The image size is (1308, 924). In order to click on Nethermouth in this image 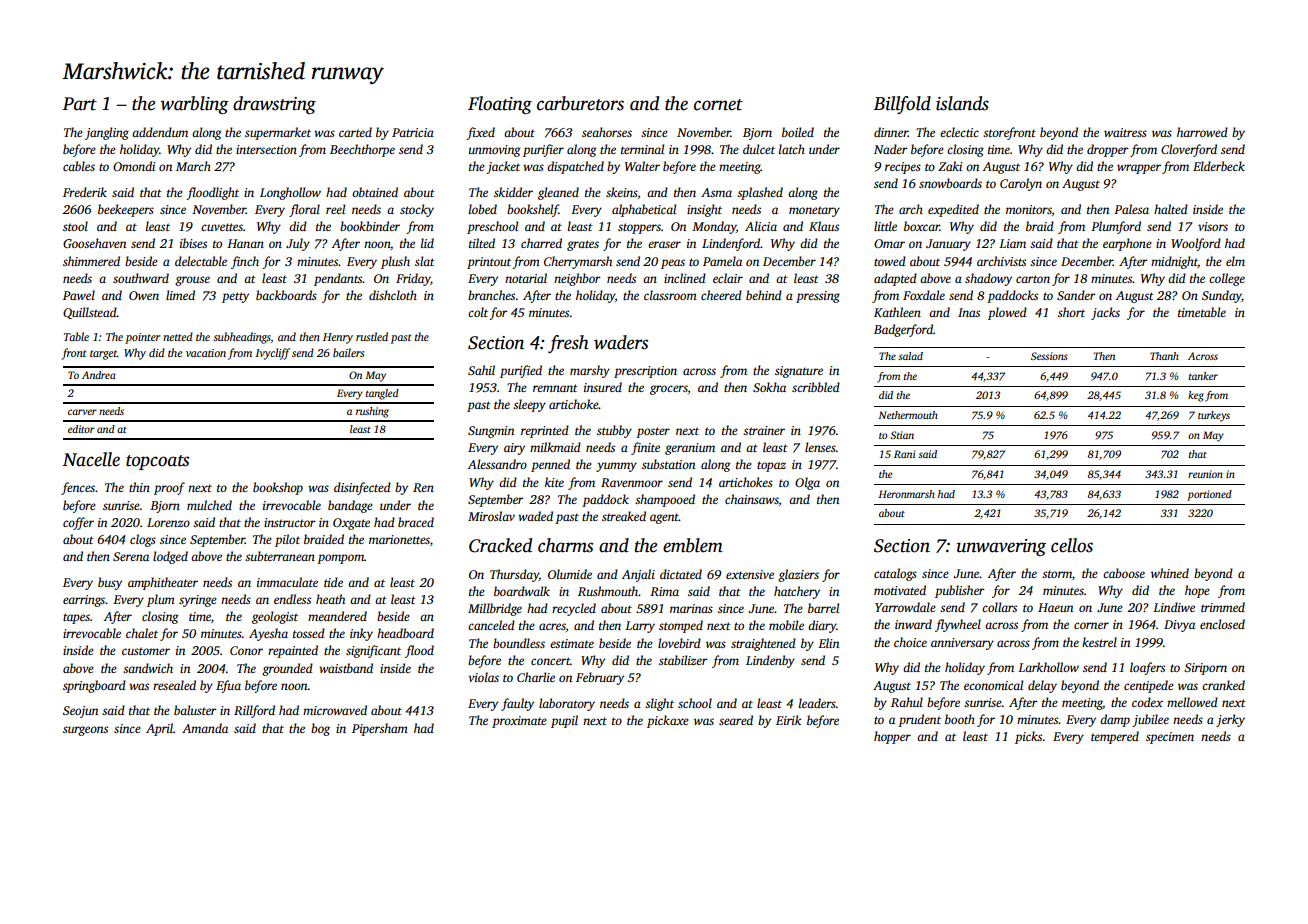, I will do `click(908, 415)`.
